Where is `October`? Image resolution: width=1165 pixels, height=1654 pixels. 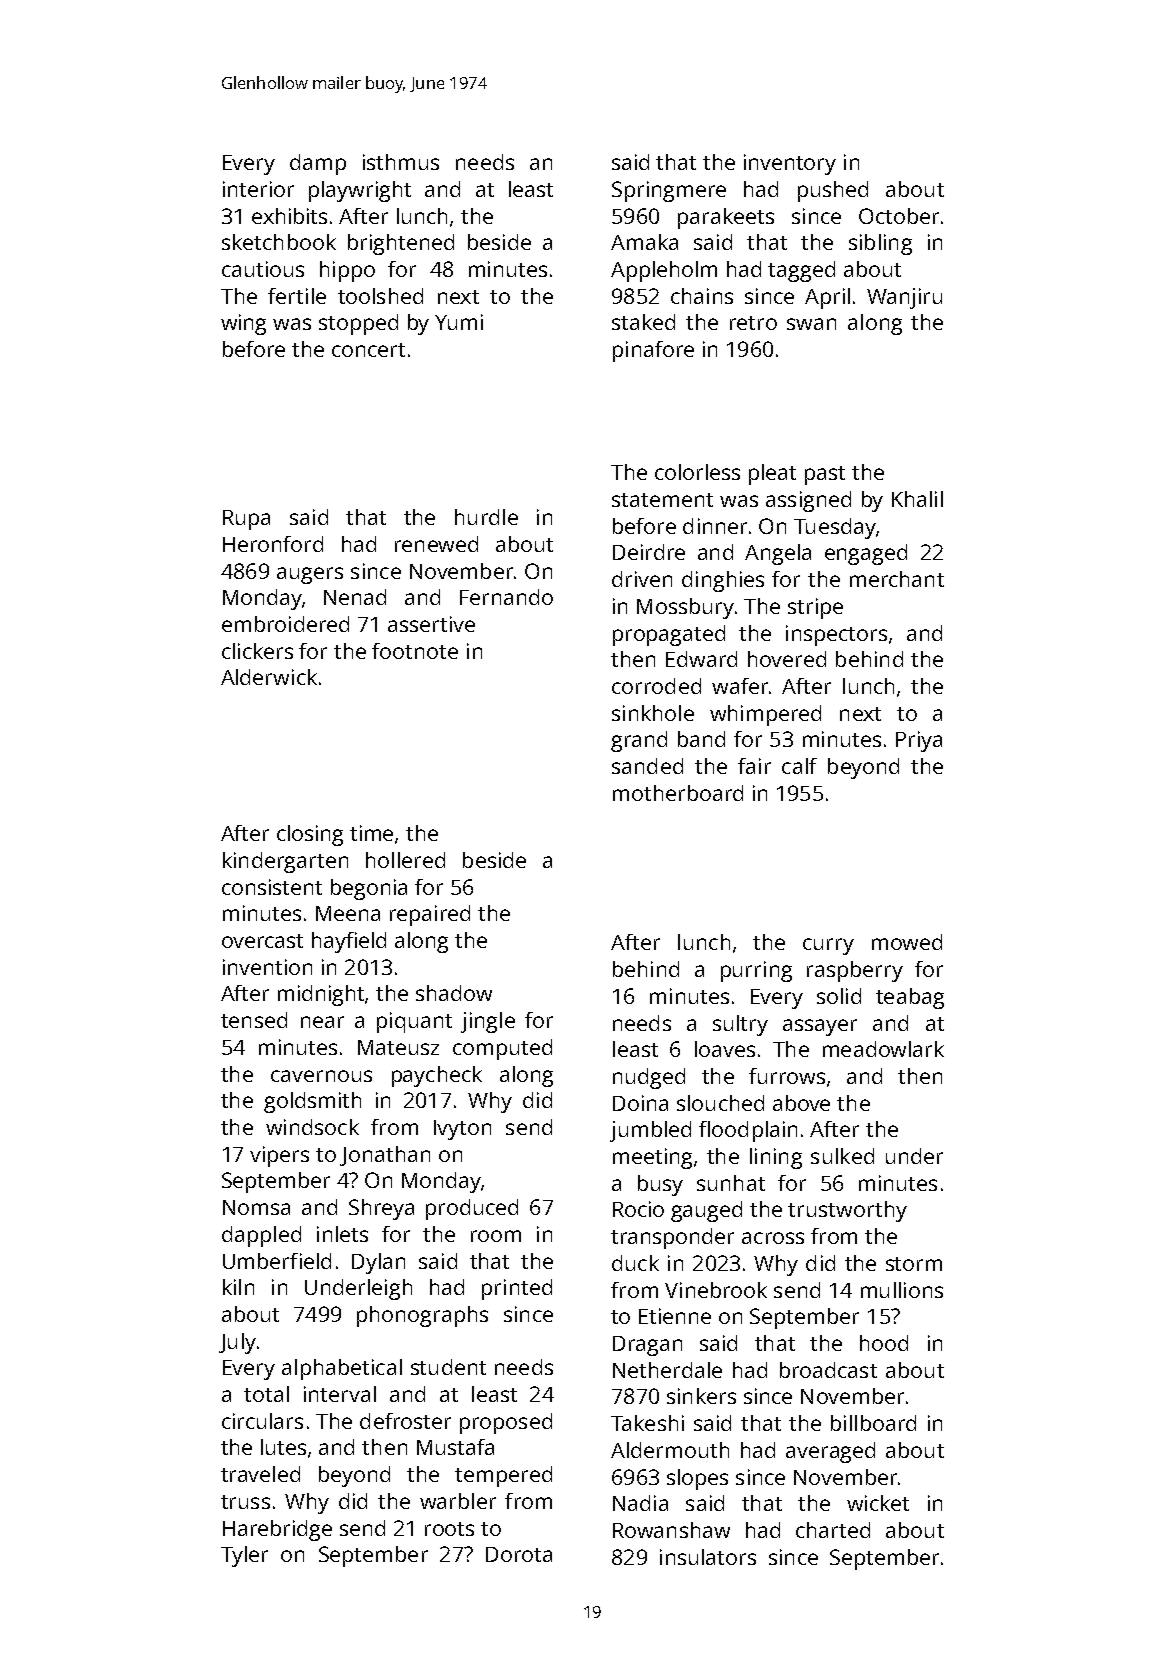
October is located at coordinates (899, 216).
